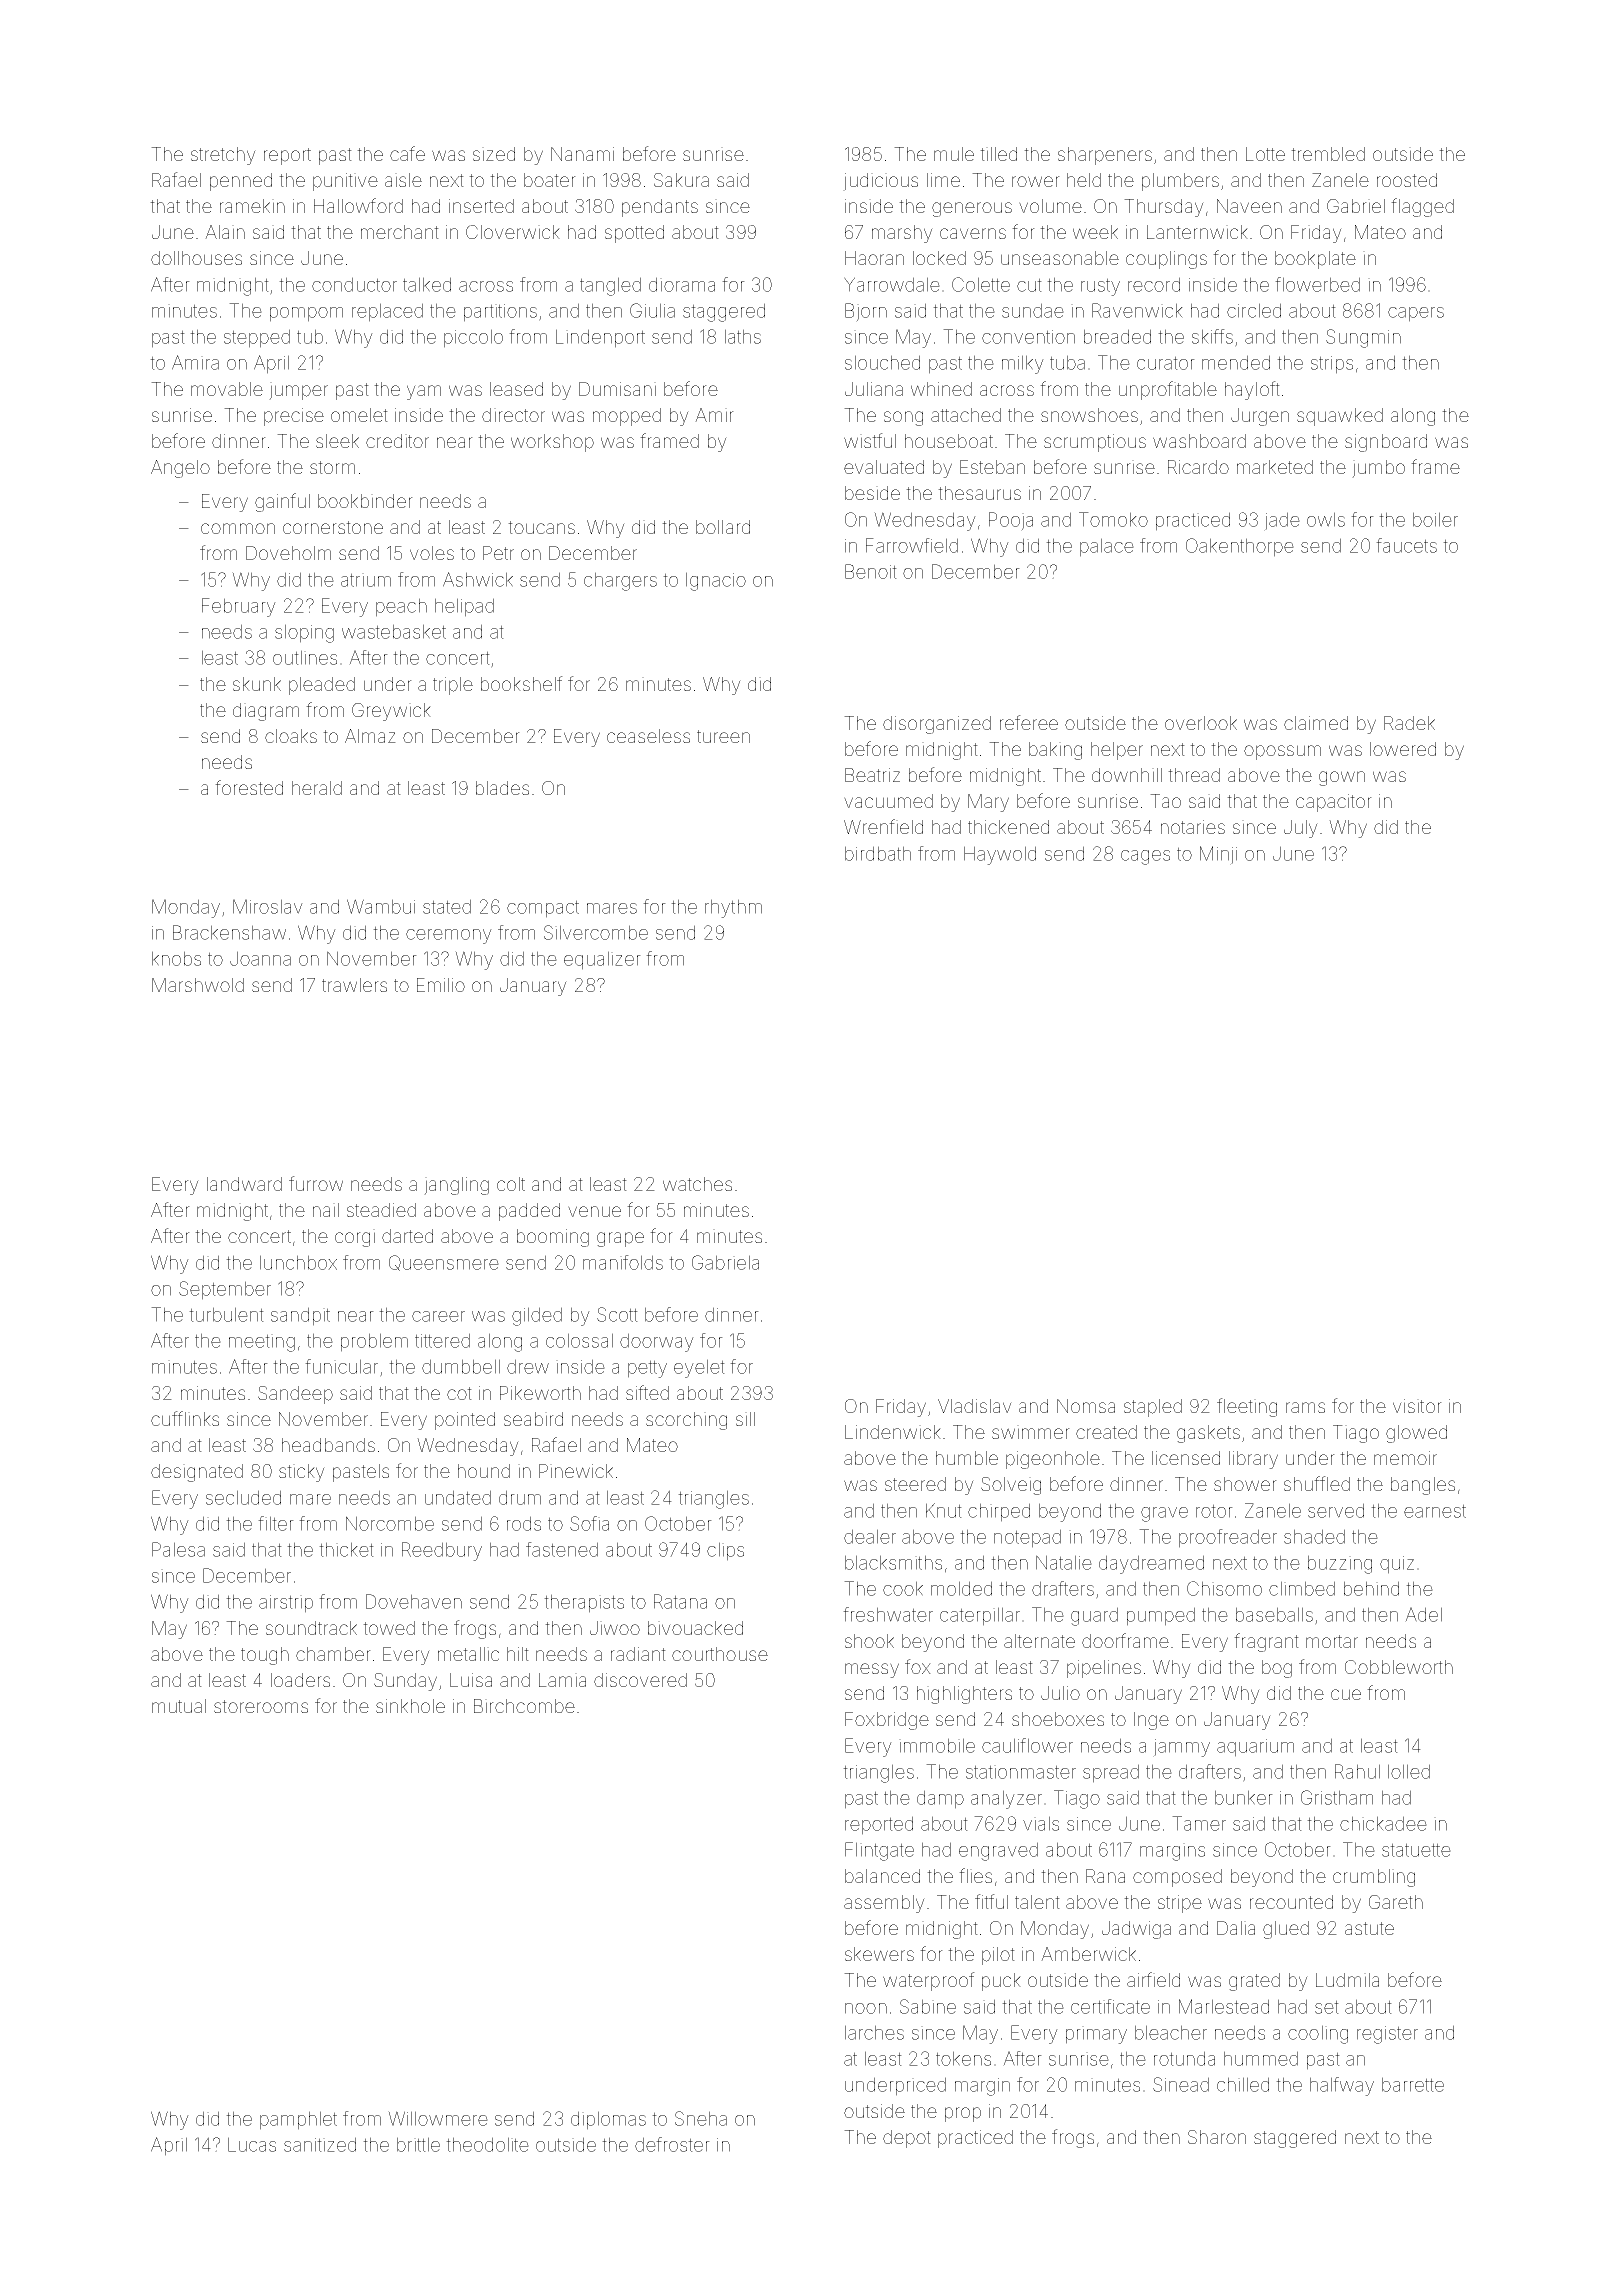 The height and width of the image is (2292, 1620). Describe the element at coordinates (481, 206) in the image. I see `inserted` at that location.
